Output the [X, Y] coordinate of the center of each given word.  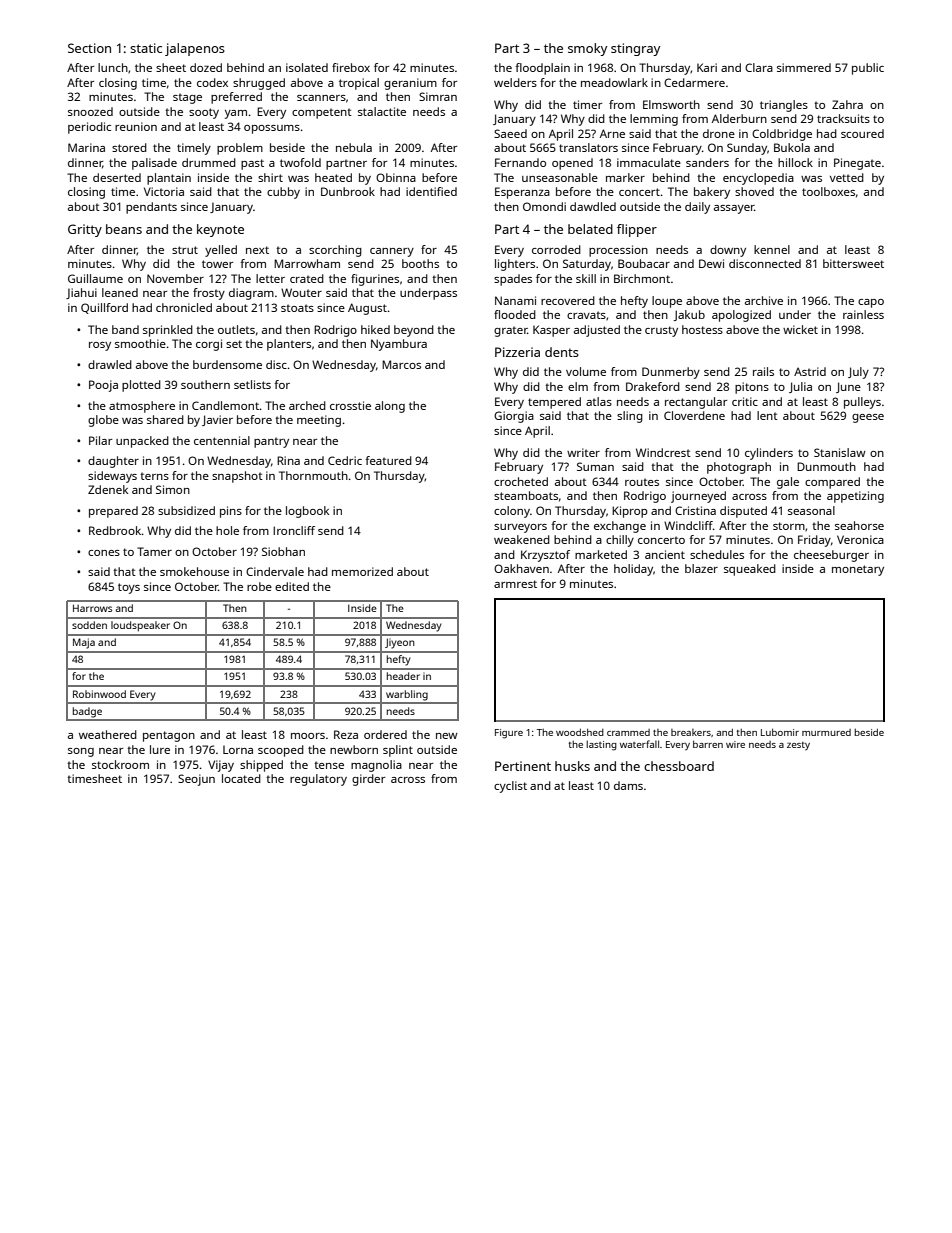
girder [368, 780]
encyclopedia [758, 179]
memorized [362, 571]
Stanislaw [840, 452]
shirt [270, 177]
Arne [612, 133]
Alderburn [739, 118]
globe [103, 421]
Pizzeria [517, 352]
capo [871, 303]
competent [322, 113]
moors [308, 736]
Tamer [154, 551]
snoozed [90, 111]
